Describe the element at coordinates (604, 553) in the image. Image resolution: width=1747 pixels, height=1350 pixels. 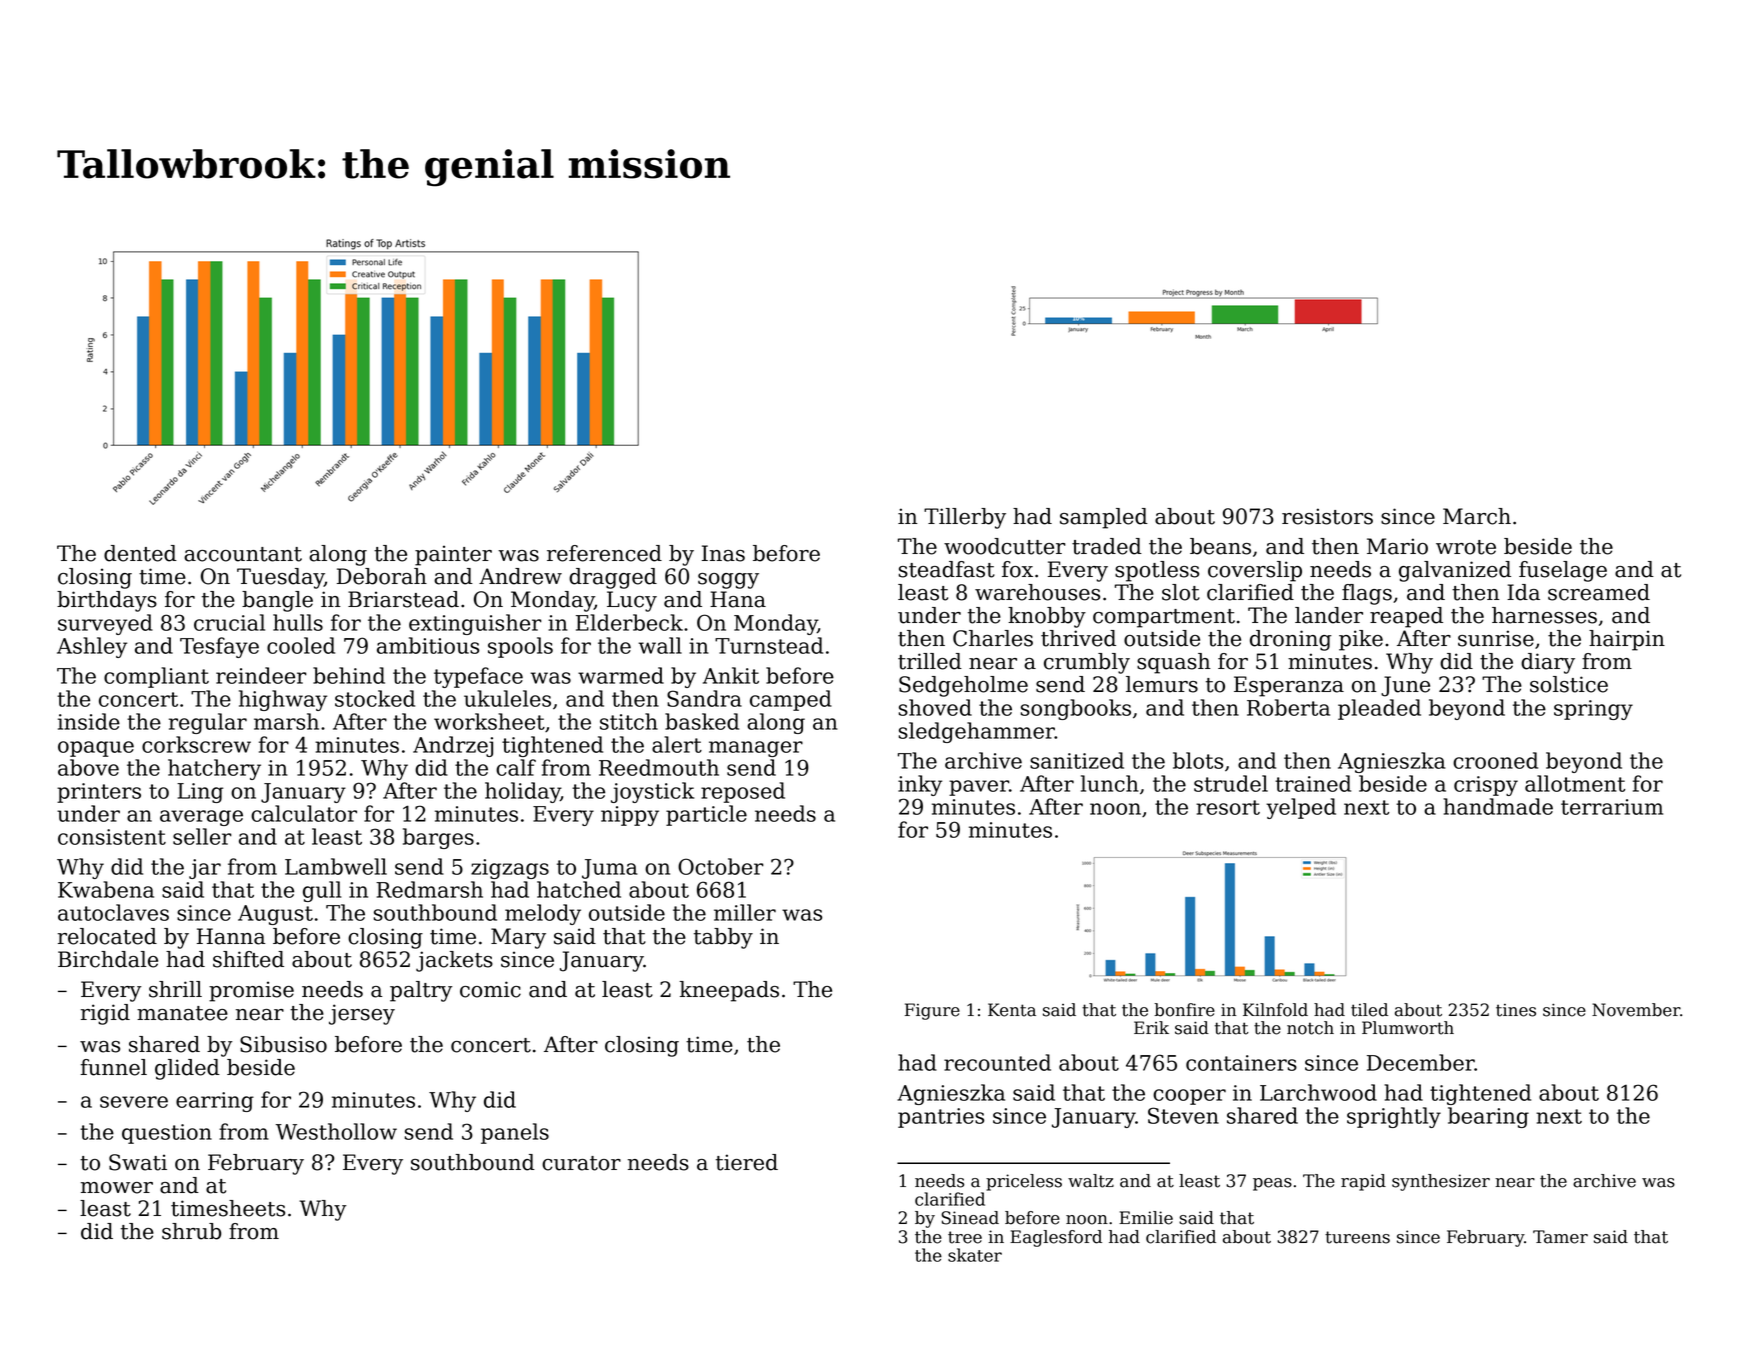
I see `referenced` at that location.
